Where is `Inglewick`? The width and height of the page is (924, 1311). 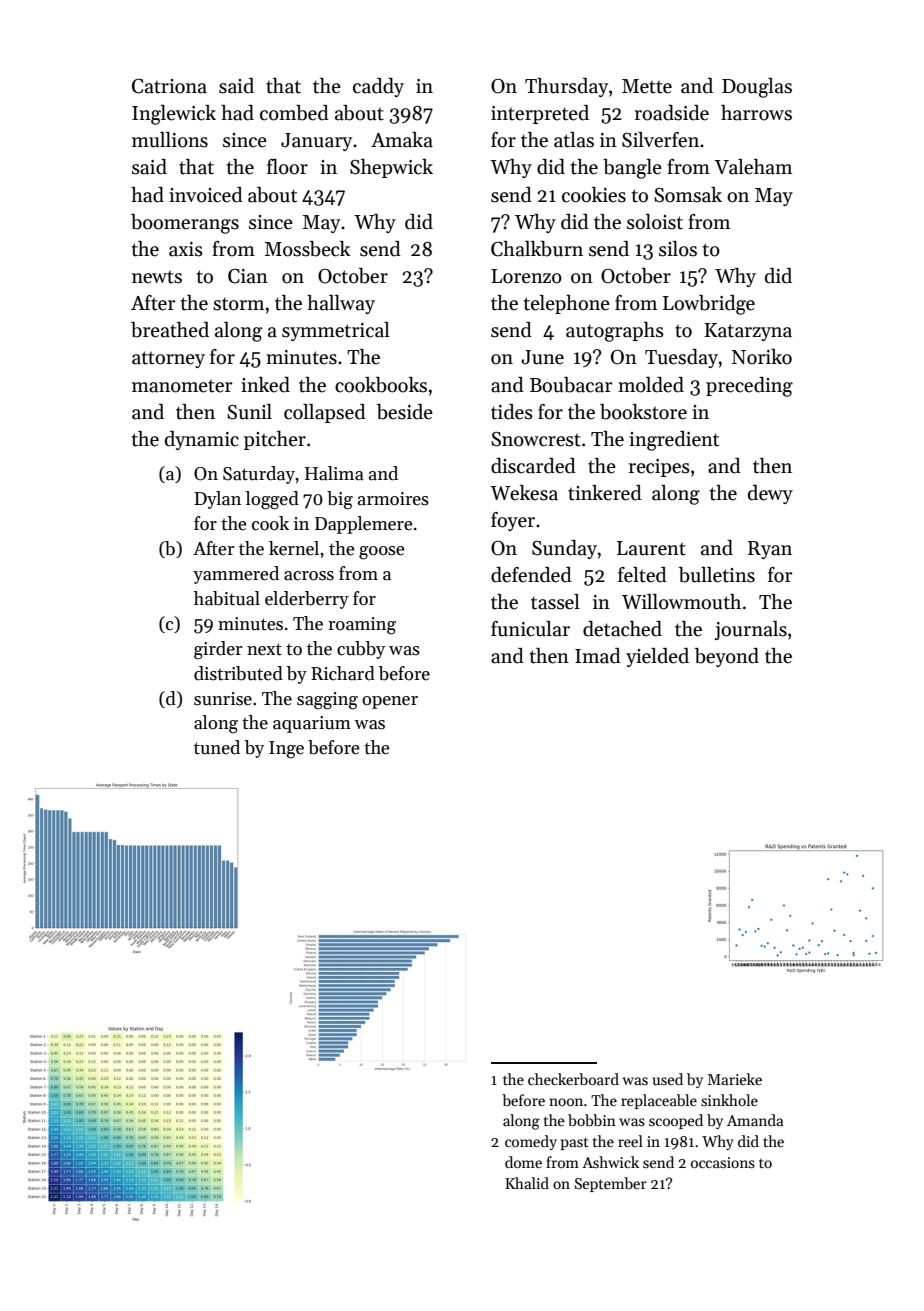
Inglewick is located at coordinates (174, 115).
